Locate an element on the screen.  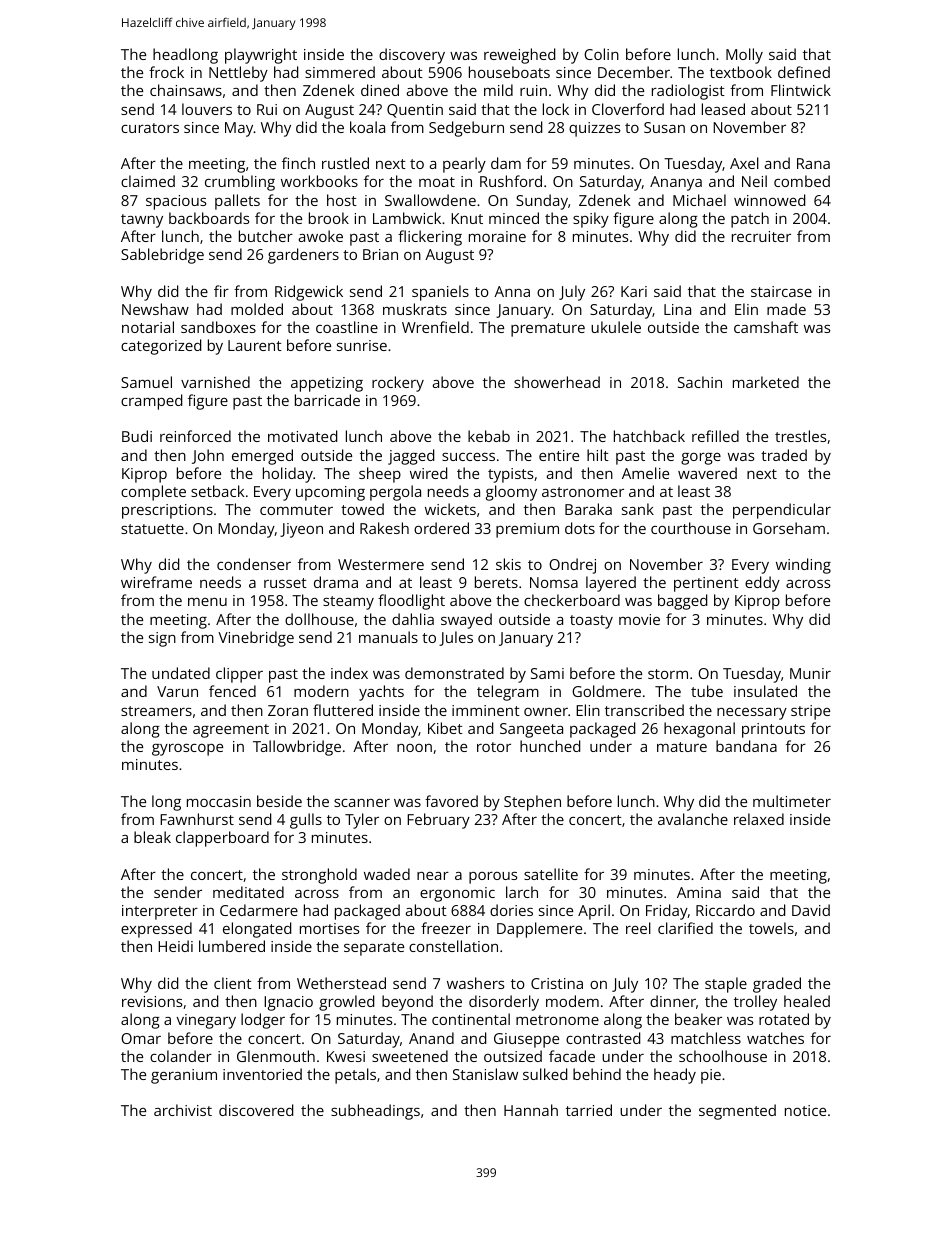
discovered is located at coordinates (256, 1110).
